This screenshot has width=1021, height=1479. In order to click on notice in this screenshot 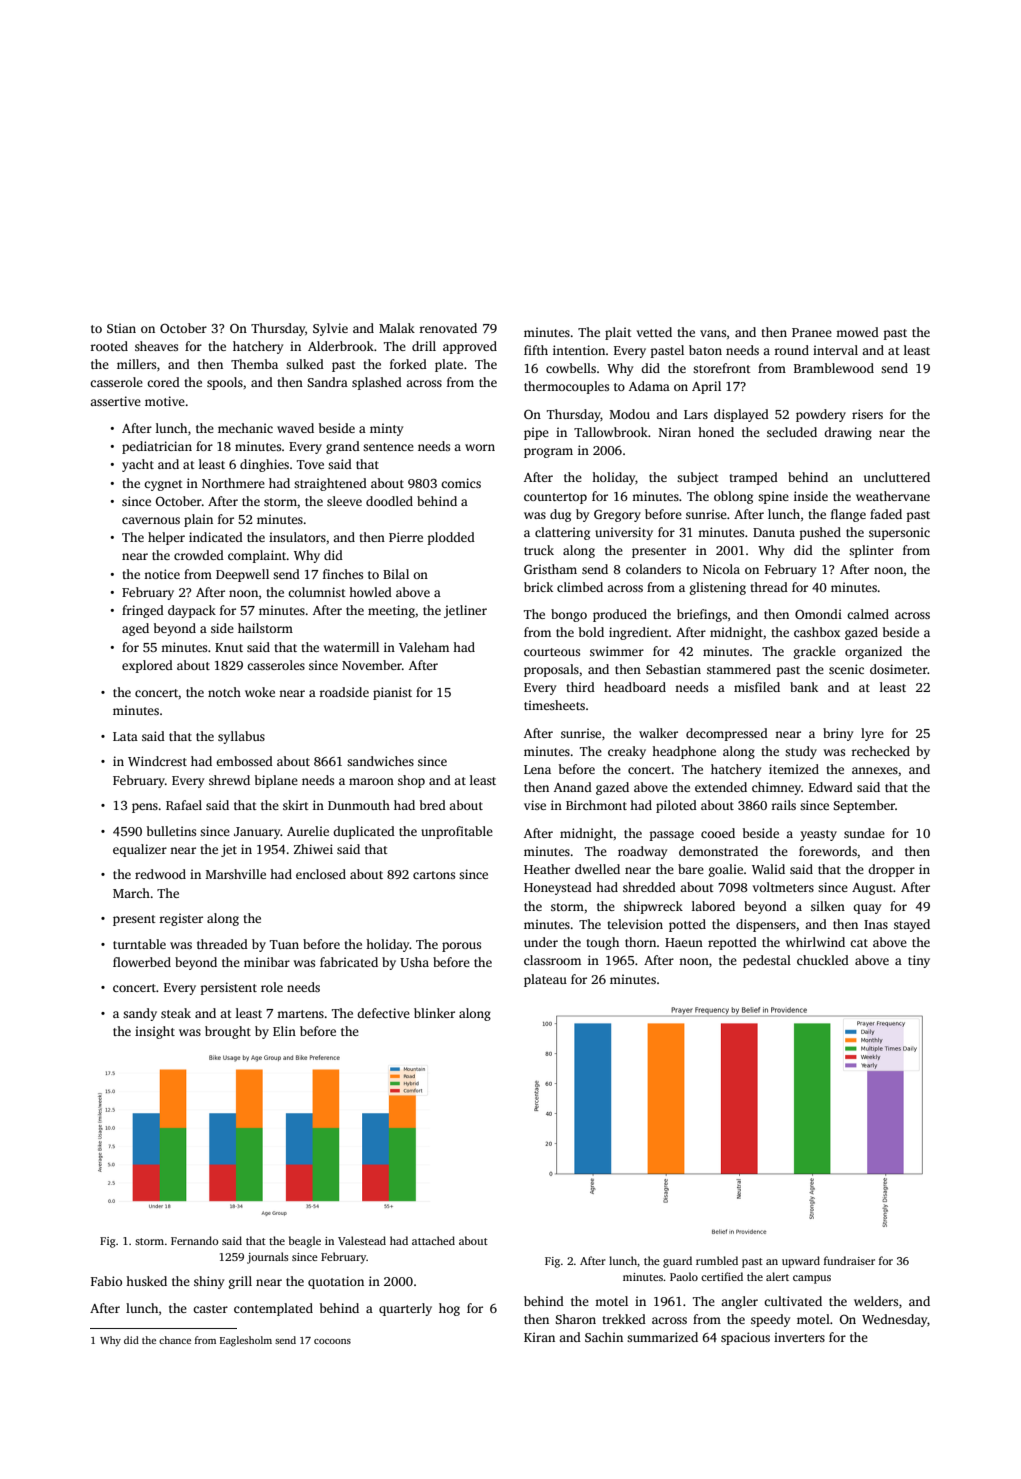, I will do `click(162, 574)`.
